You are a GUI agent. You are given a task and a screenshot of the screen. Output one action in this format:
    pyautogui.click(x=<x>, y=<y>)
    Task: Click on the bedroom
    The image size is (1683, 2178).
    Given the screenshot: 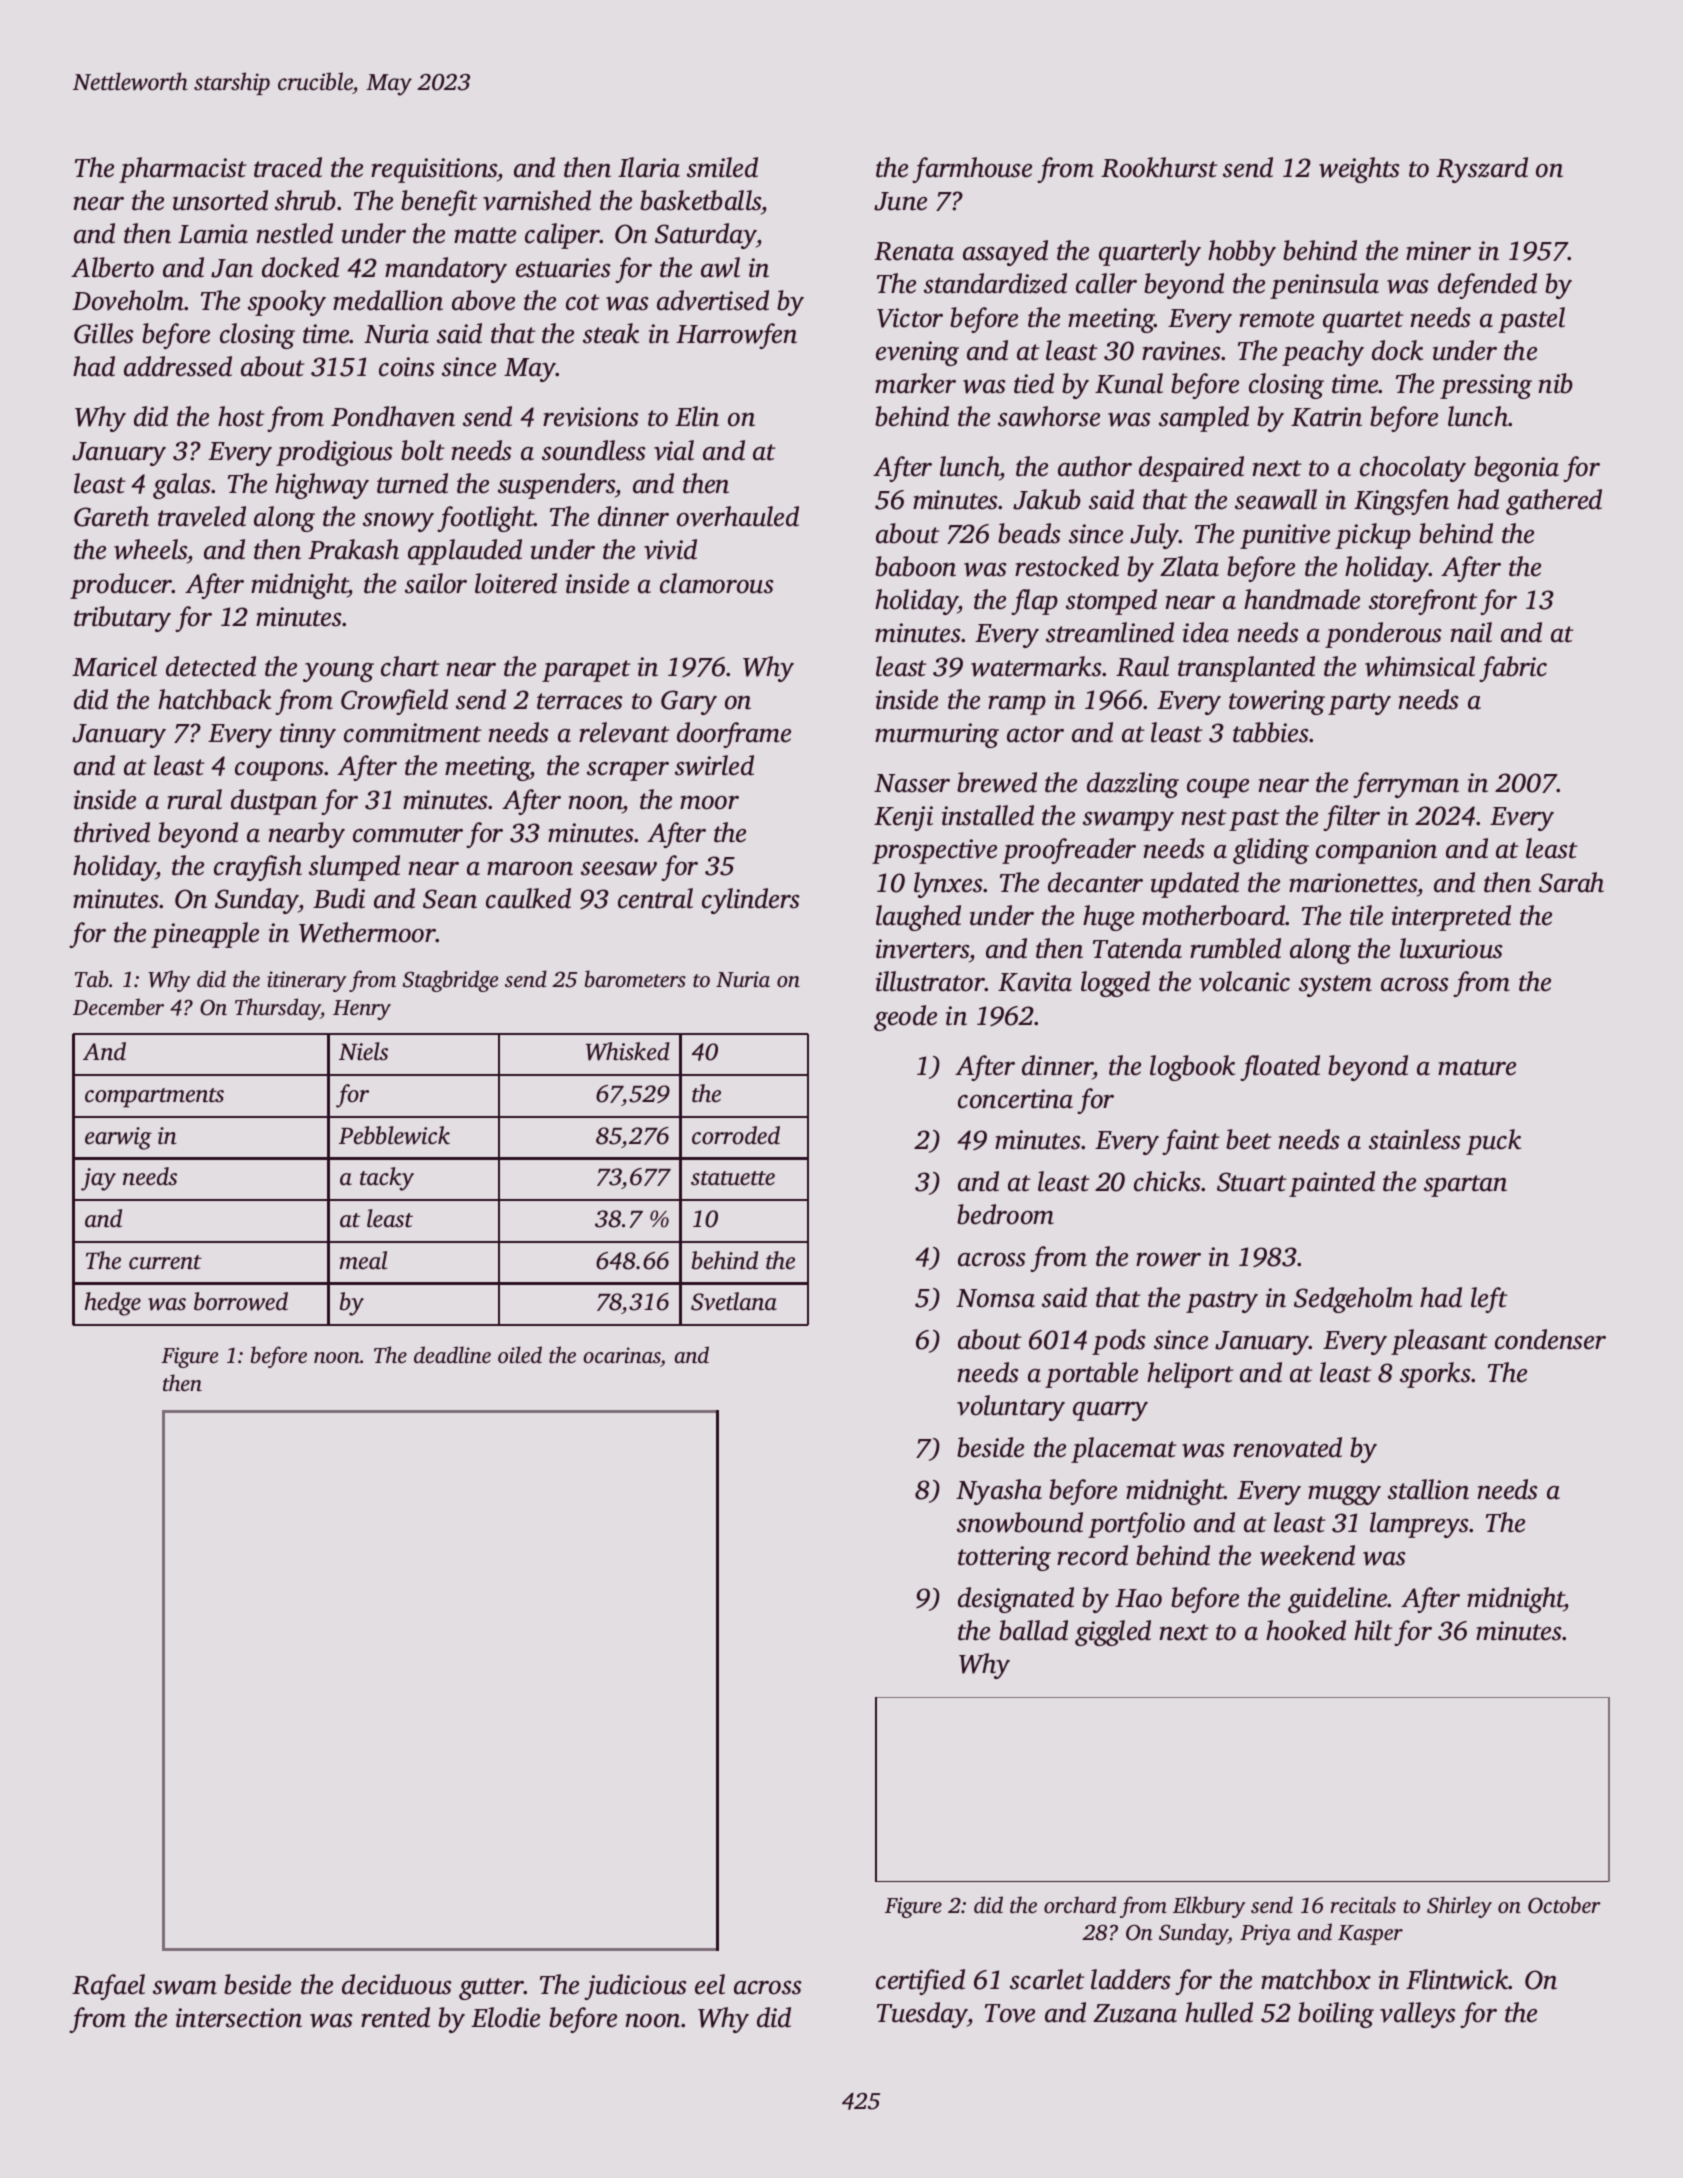 What is the action you would take?
    pyautogui.click(x=1005, y=1214)
